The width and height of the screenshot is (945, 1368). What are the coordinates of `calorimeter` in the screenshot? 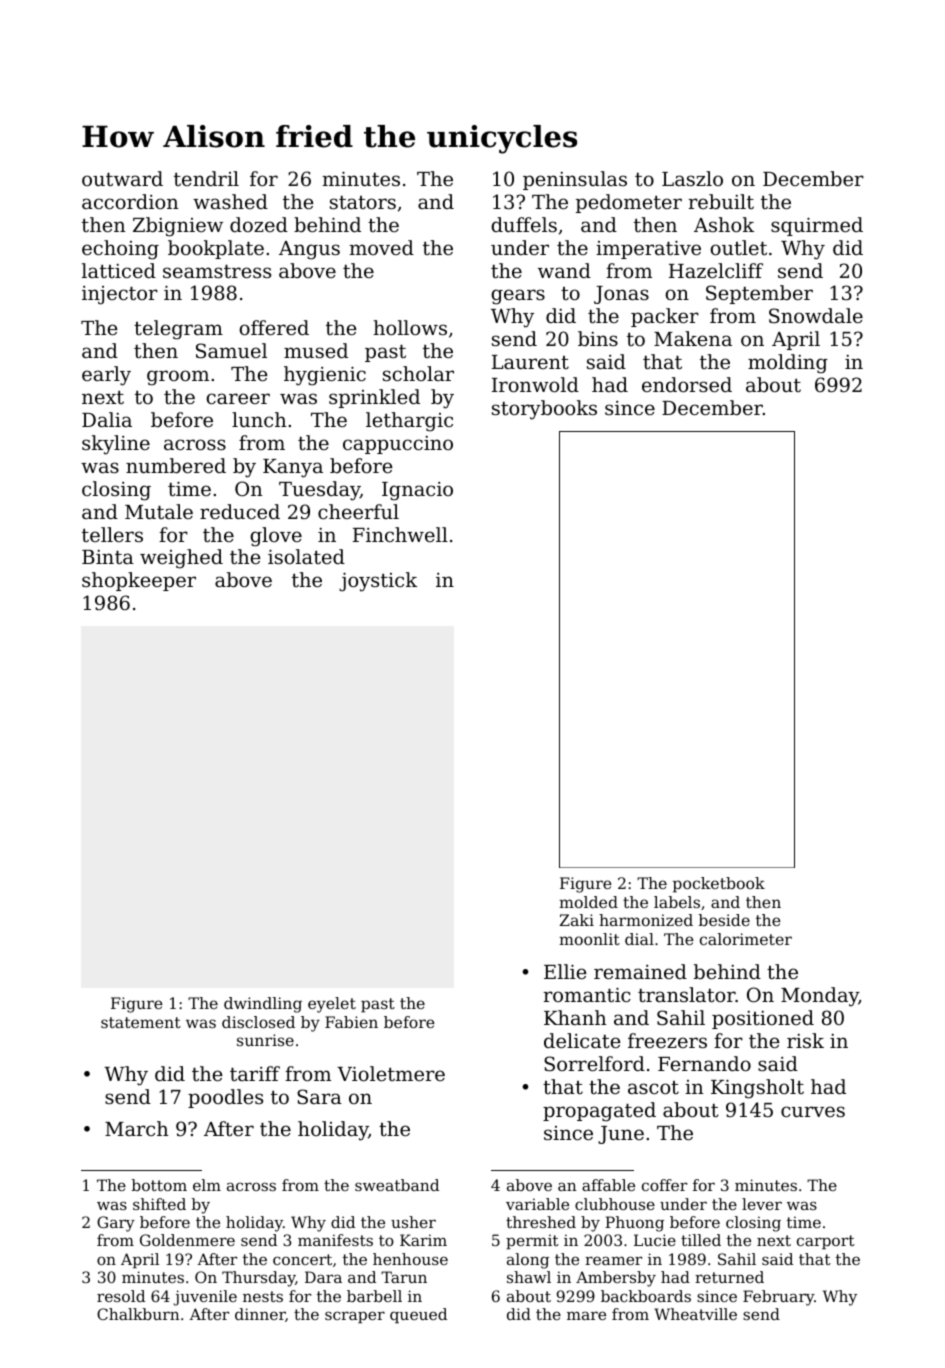 It's located at (746, 939).
